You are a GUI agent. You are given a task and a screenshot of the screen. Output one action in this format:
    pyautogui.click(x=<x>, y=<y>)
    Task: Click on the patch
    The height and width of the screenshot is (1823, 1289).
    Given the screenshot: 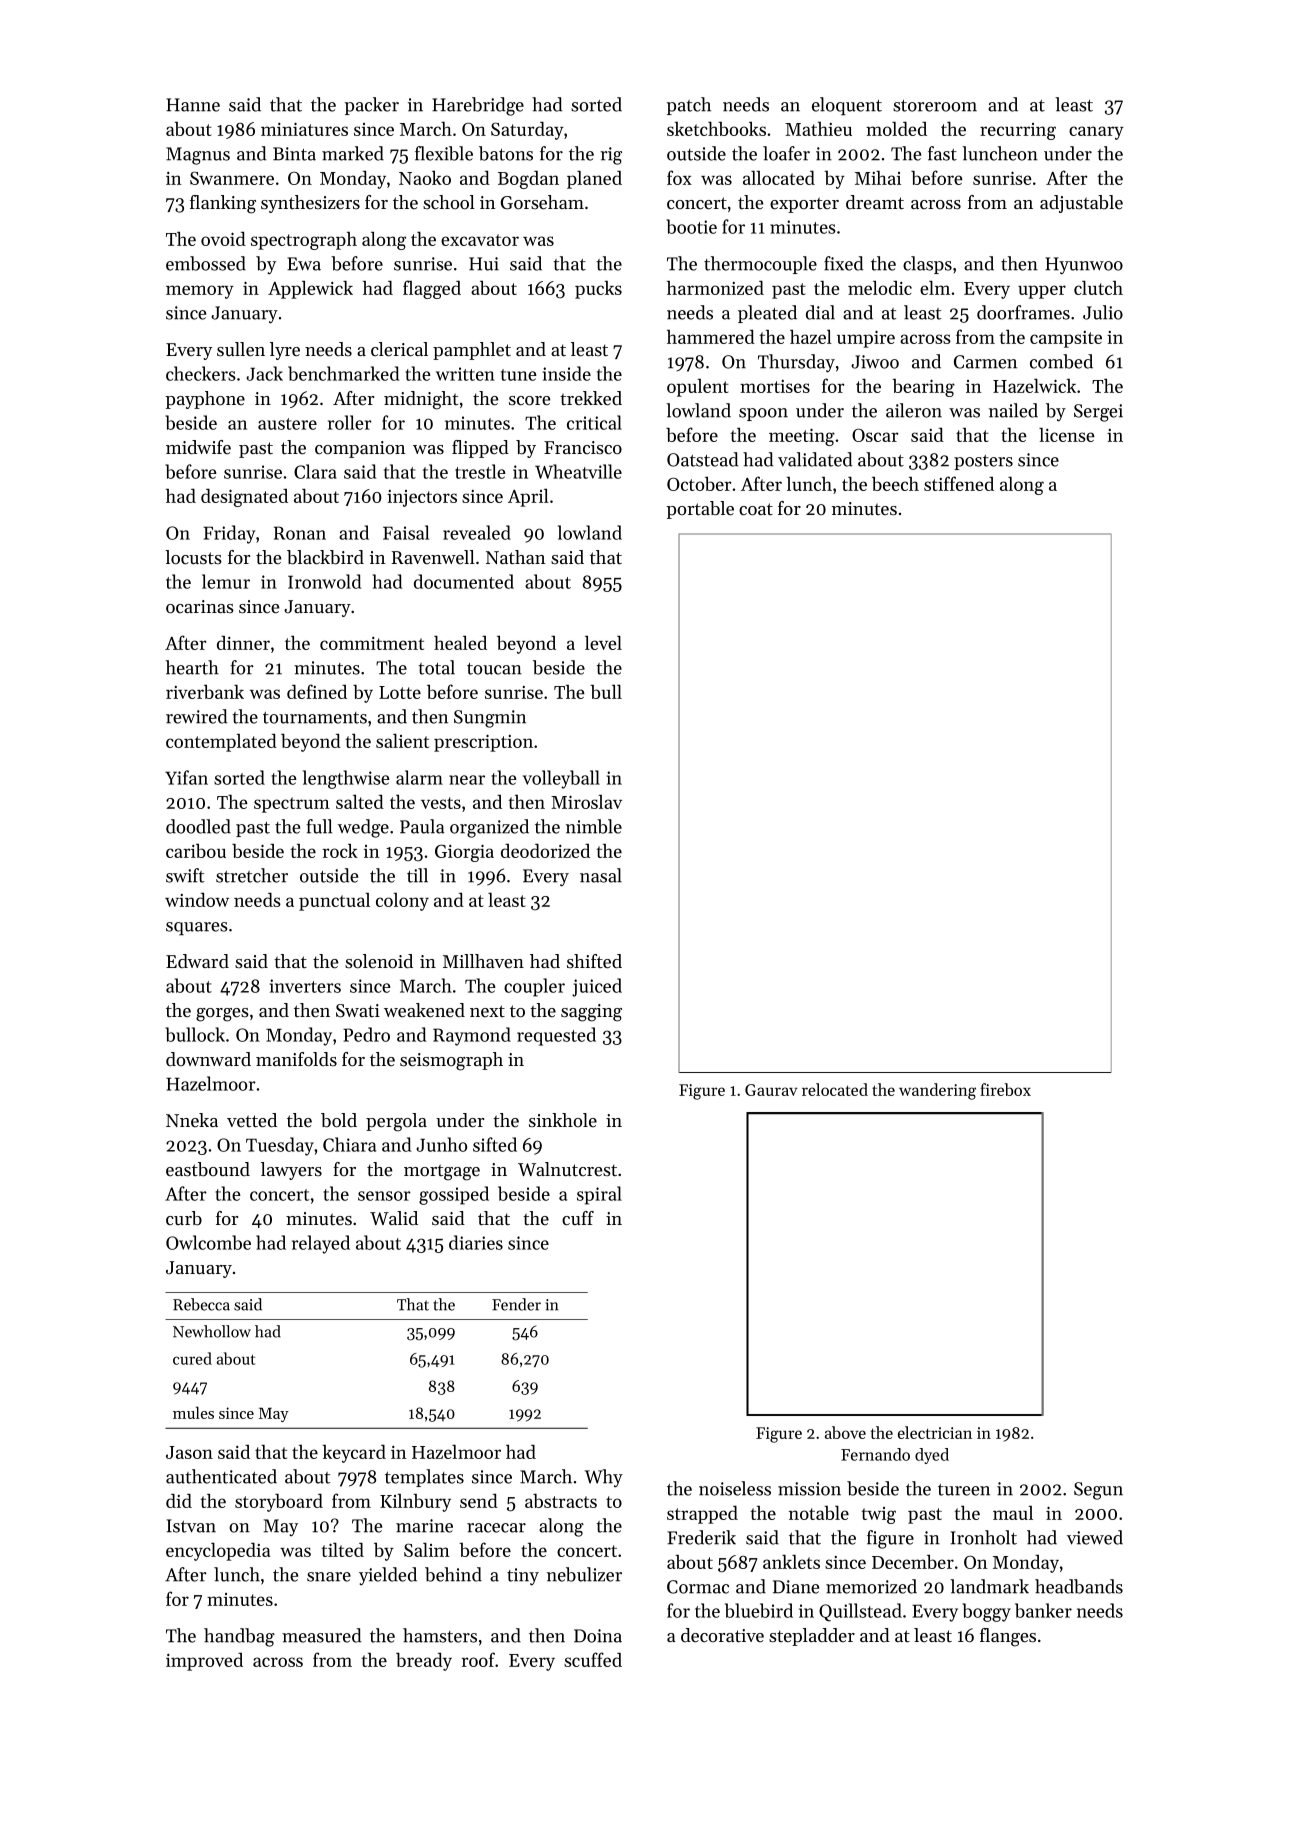 What is the action you would take?
    pyautogui.click(x=689, y=106)
